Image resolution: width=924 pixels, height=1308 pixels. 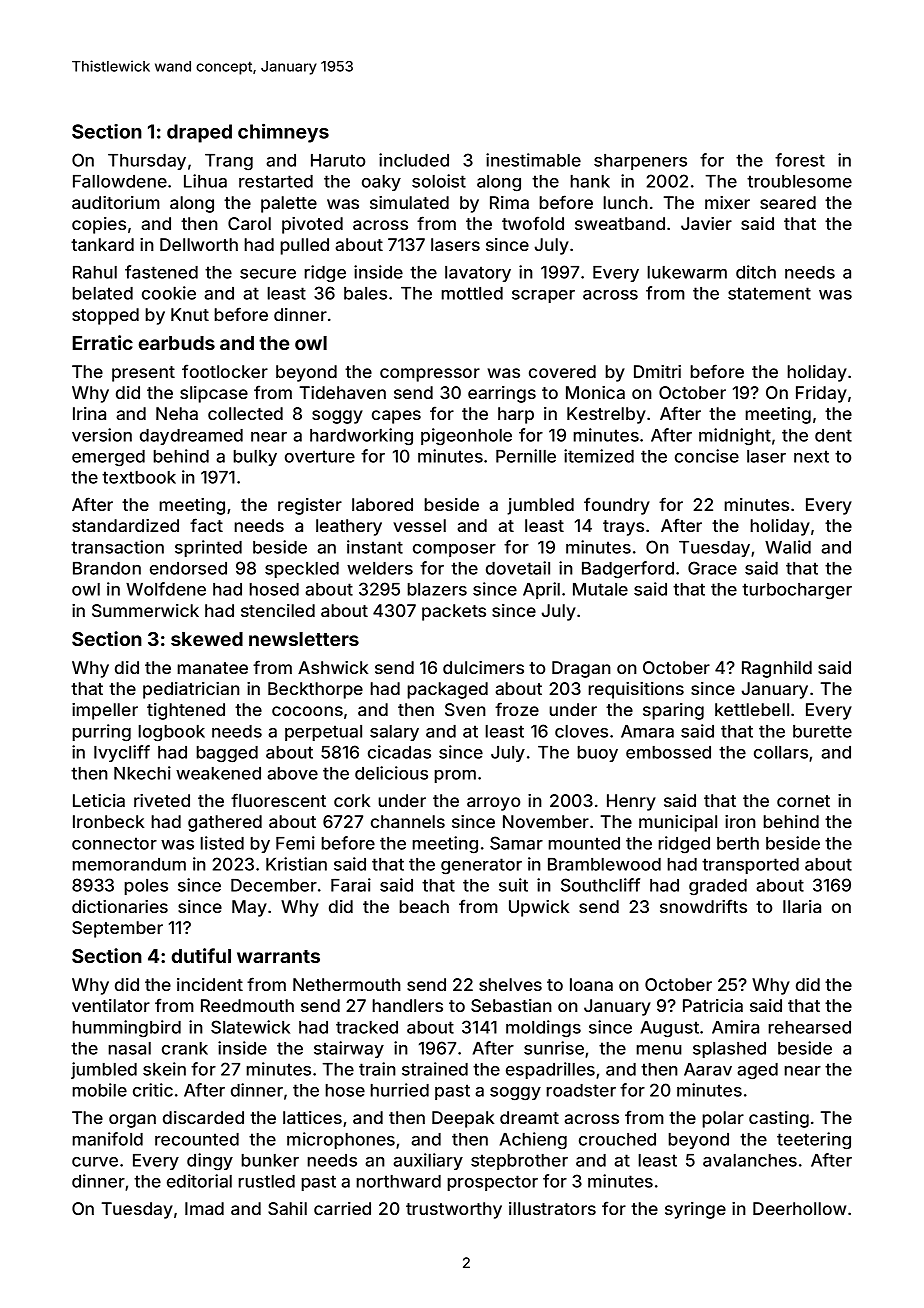 I want to click on syringe, so click(x=695, y=1210).
